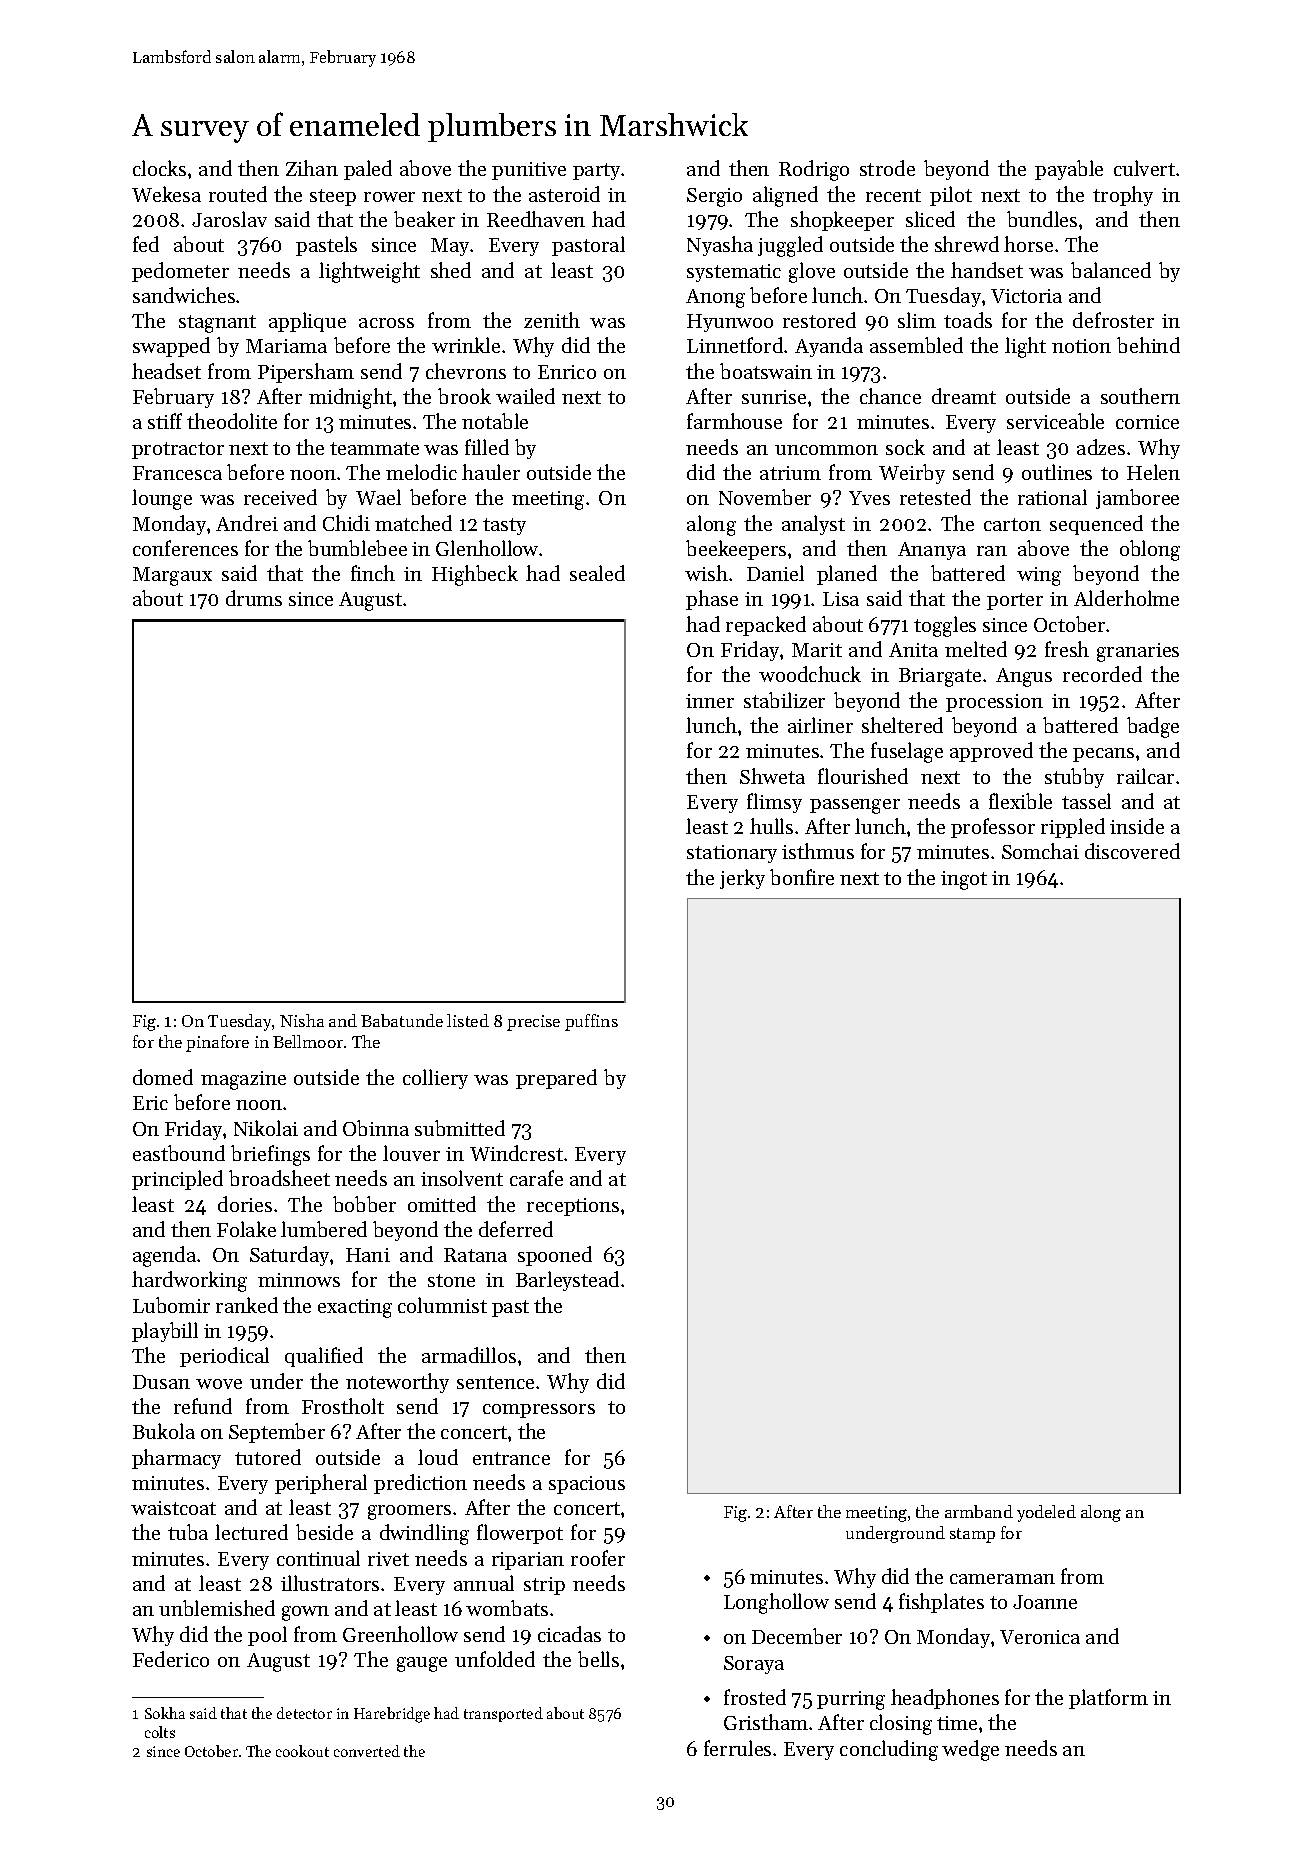 Image resolution: width=1313 pixels, height=1857 pixels. What do you see at coordinates (573, 1207) in the screenshot?
I see `receptions` at bounding box center [573, 1207].
